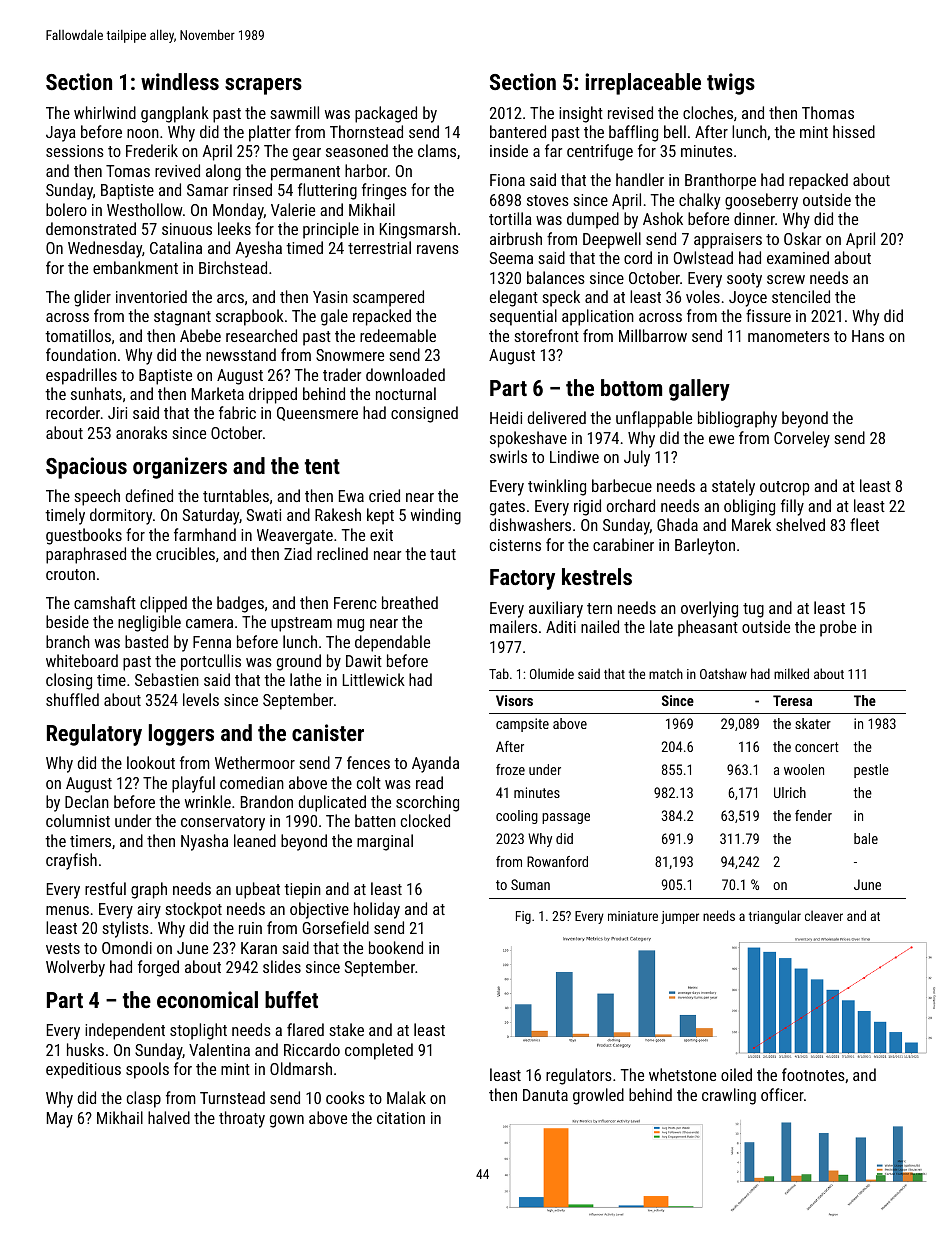 This screenshot has height=1233, width=952. What do you see at coordinates (509, 150) in the screenshot?
I see `inside` at bounding box center [509, 150].
